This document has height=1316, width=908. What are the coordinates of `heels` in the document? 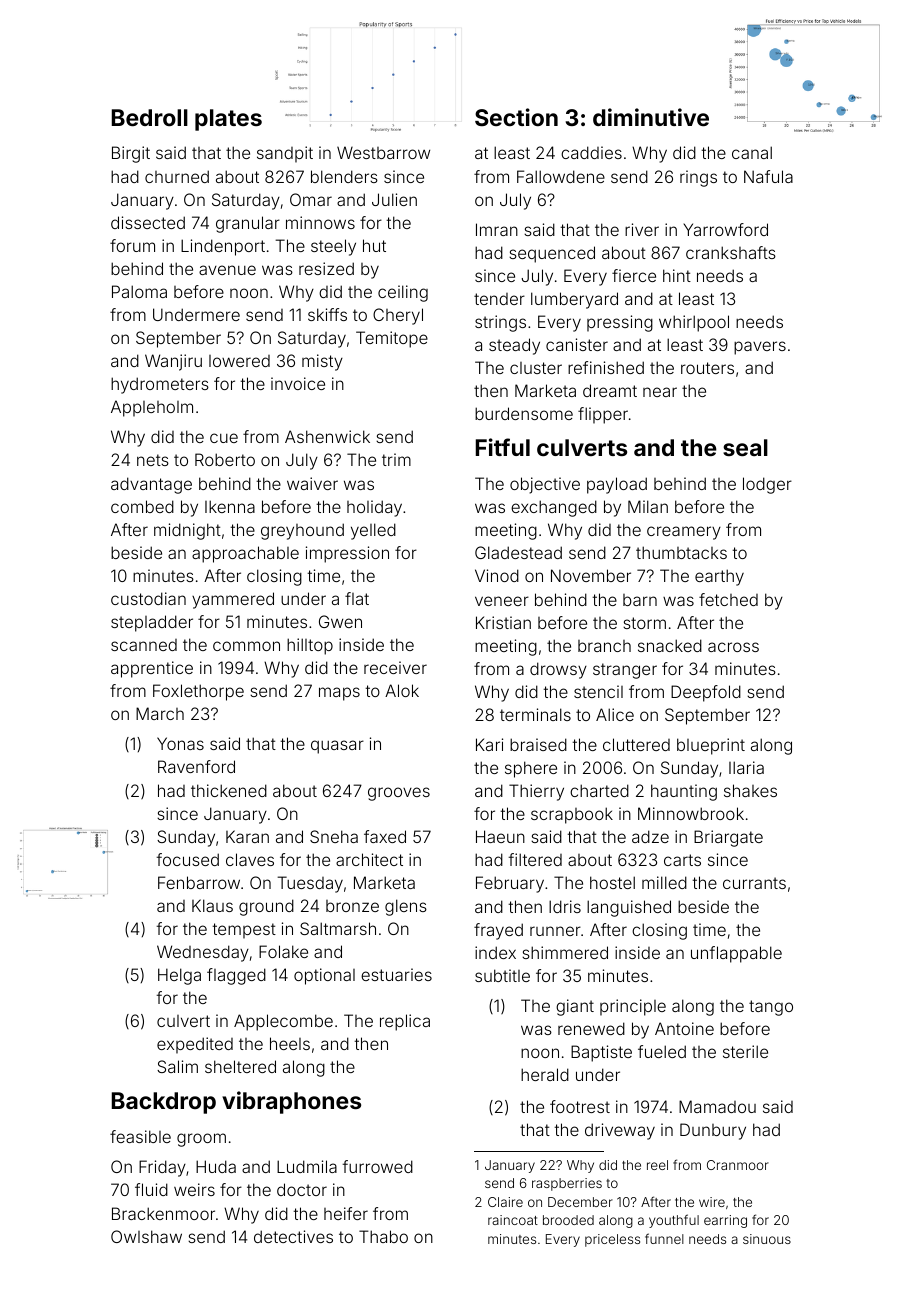 It's located at (290, 1043).
